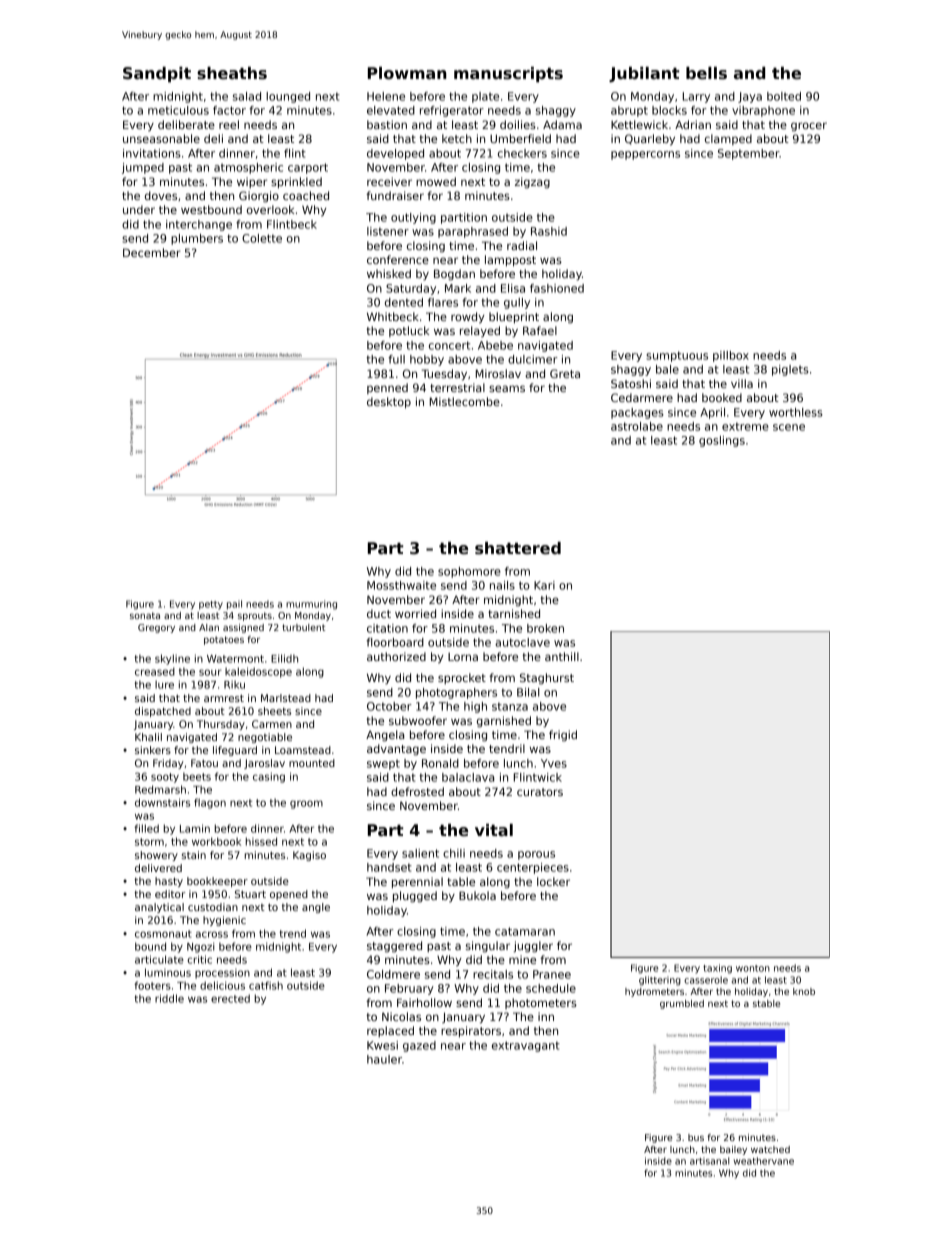  I want to click on Sandpit, so click(157, 75).
